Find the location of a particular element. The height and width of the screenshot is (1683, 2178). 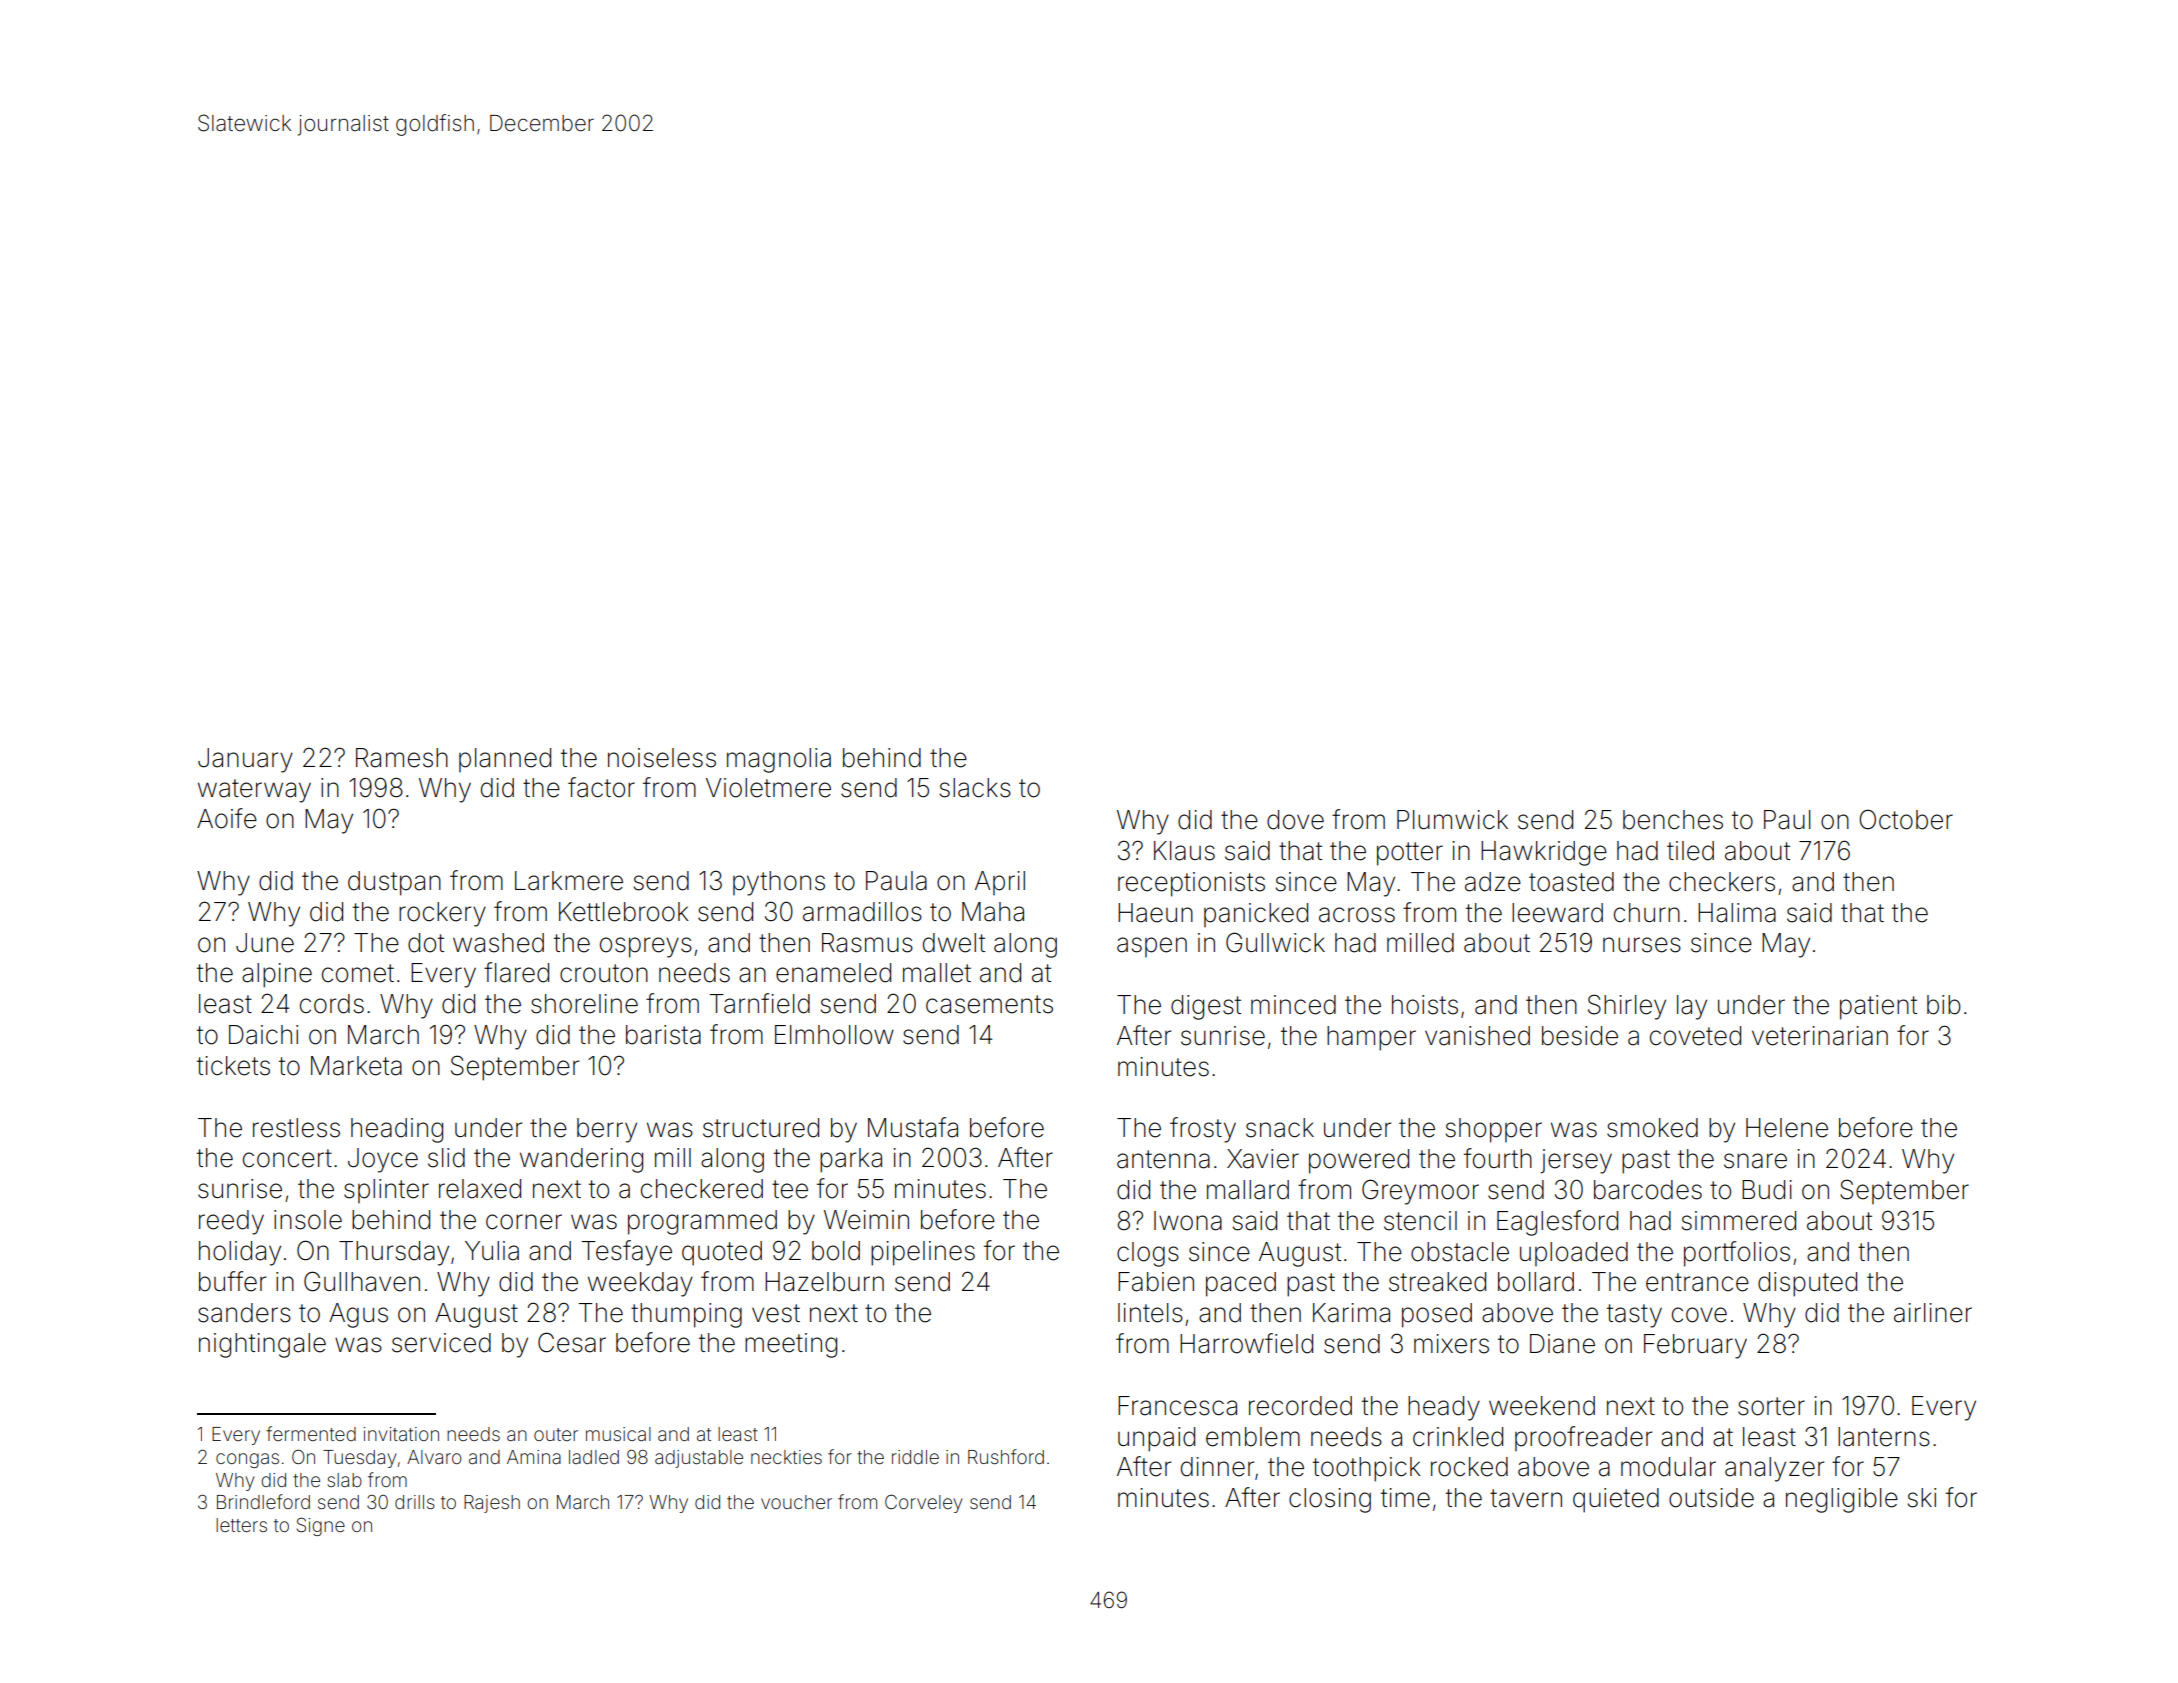

aspen is located at coordinates (1152, 947).
